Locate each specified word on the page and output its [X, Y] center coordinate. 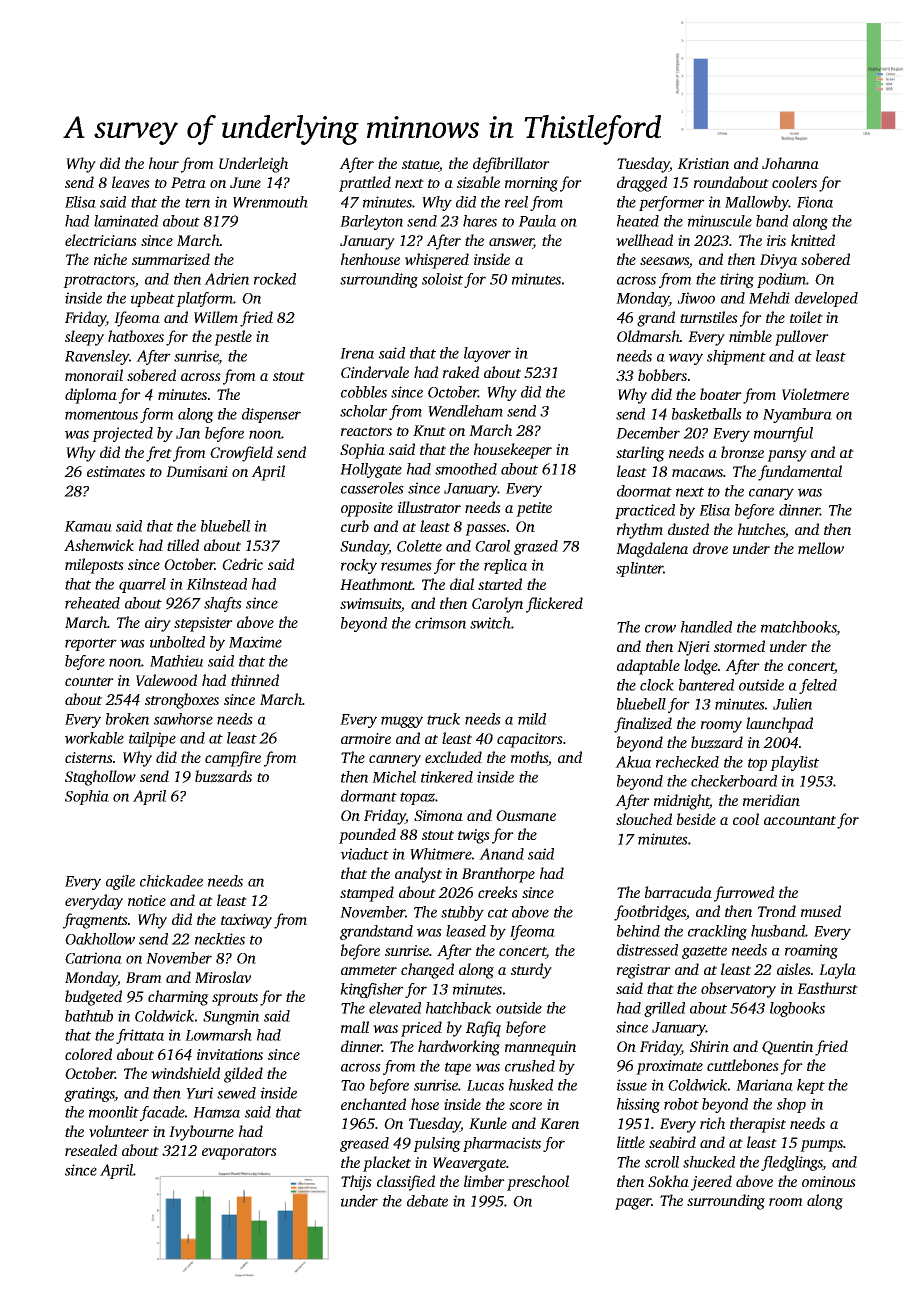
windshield [185, 1073]
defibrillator [511, 165]
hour [164, 163]
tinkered [447, 777]
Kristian [703, 163]
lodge [701, 667]
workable [94, 738]
